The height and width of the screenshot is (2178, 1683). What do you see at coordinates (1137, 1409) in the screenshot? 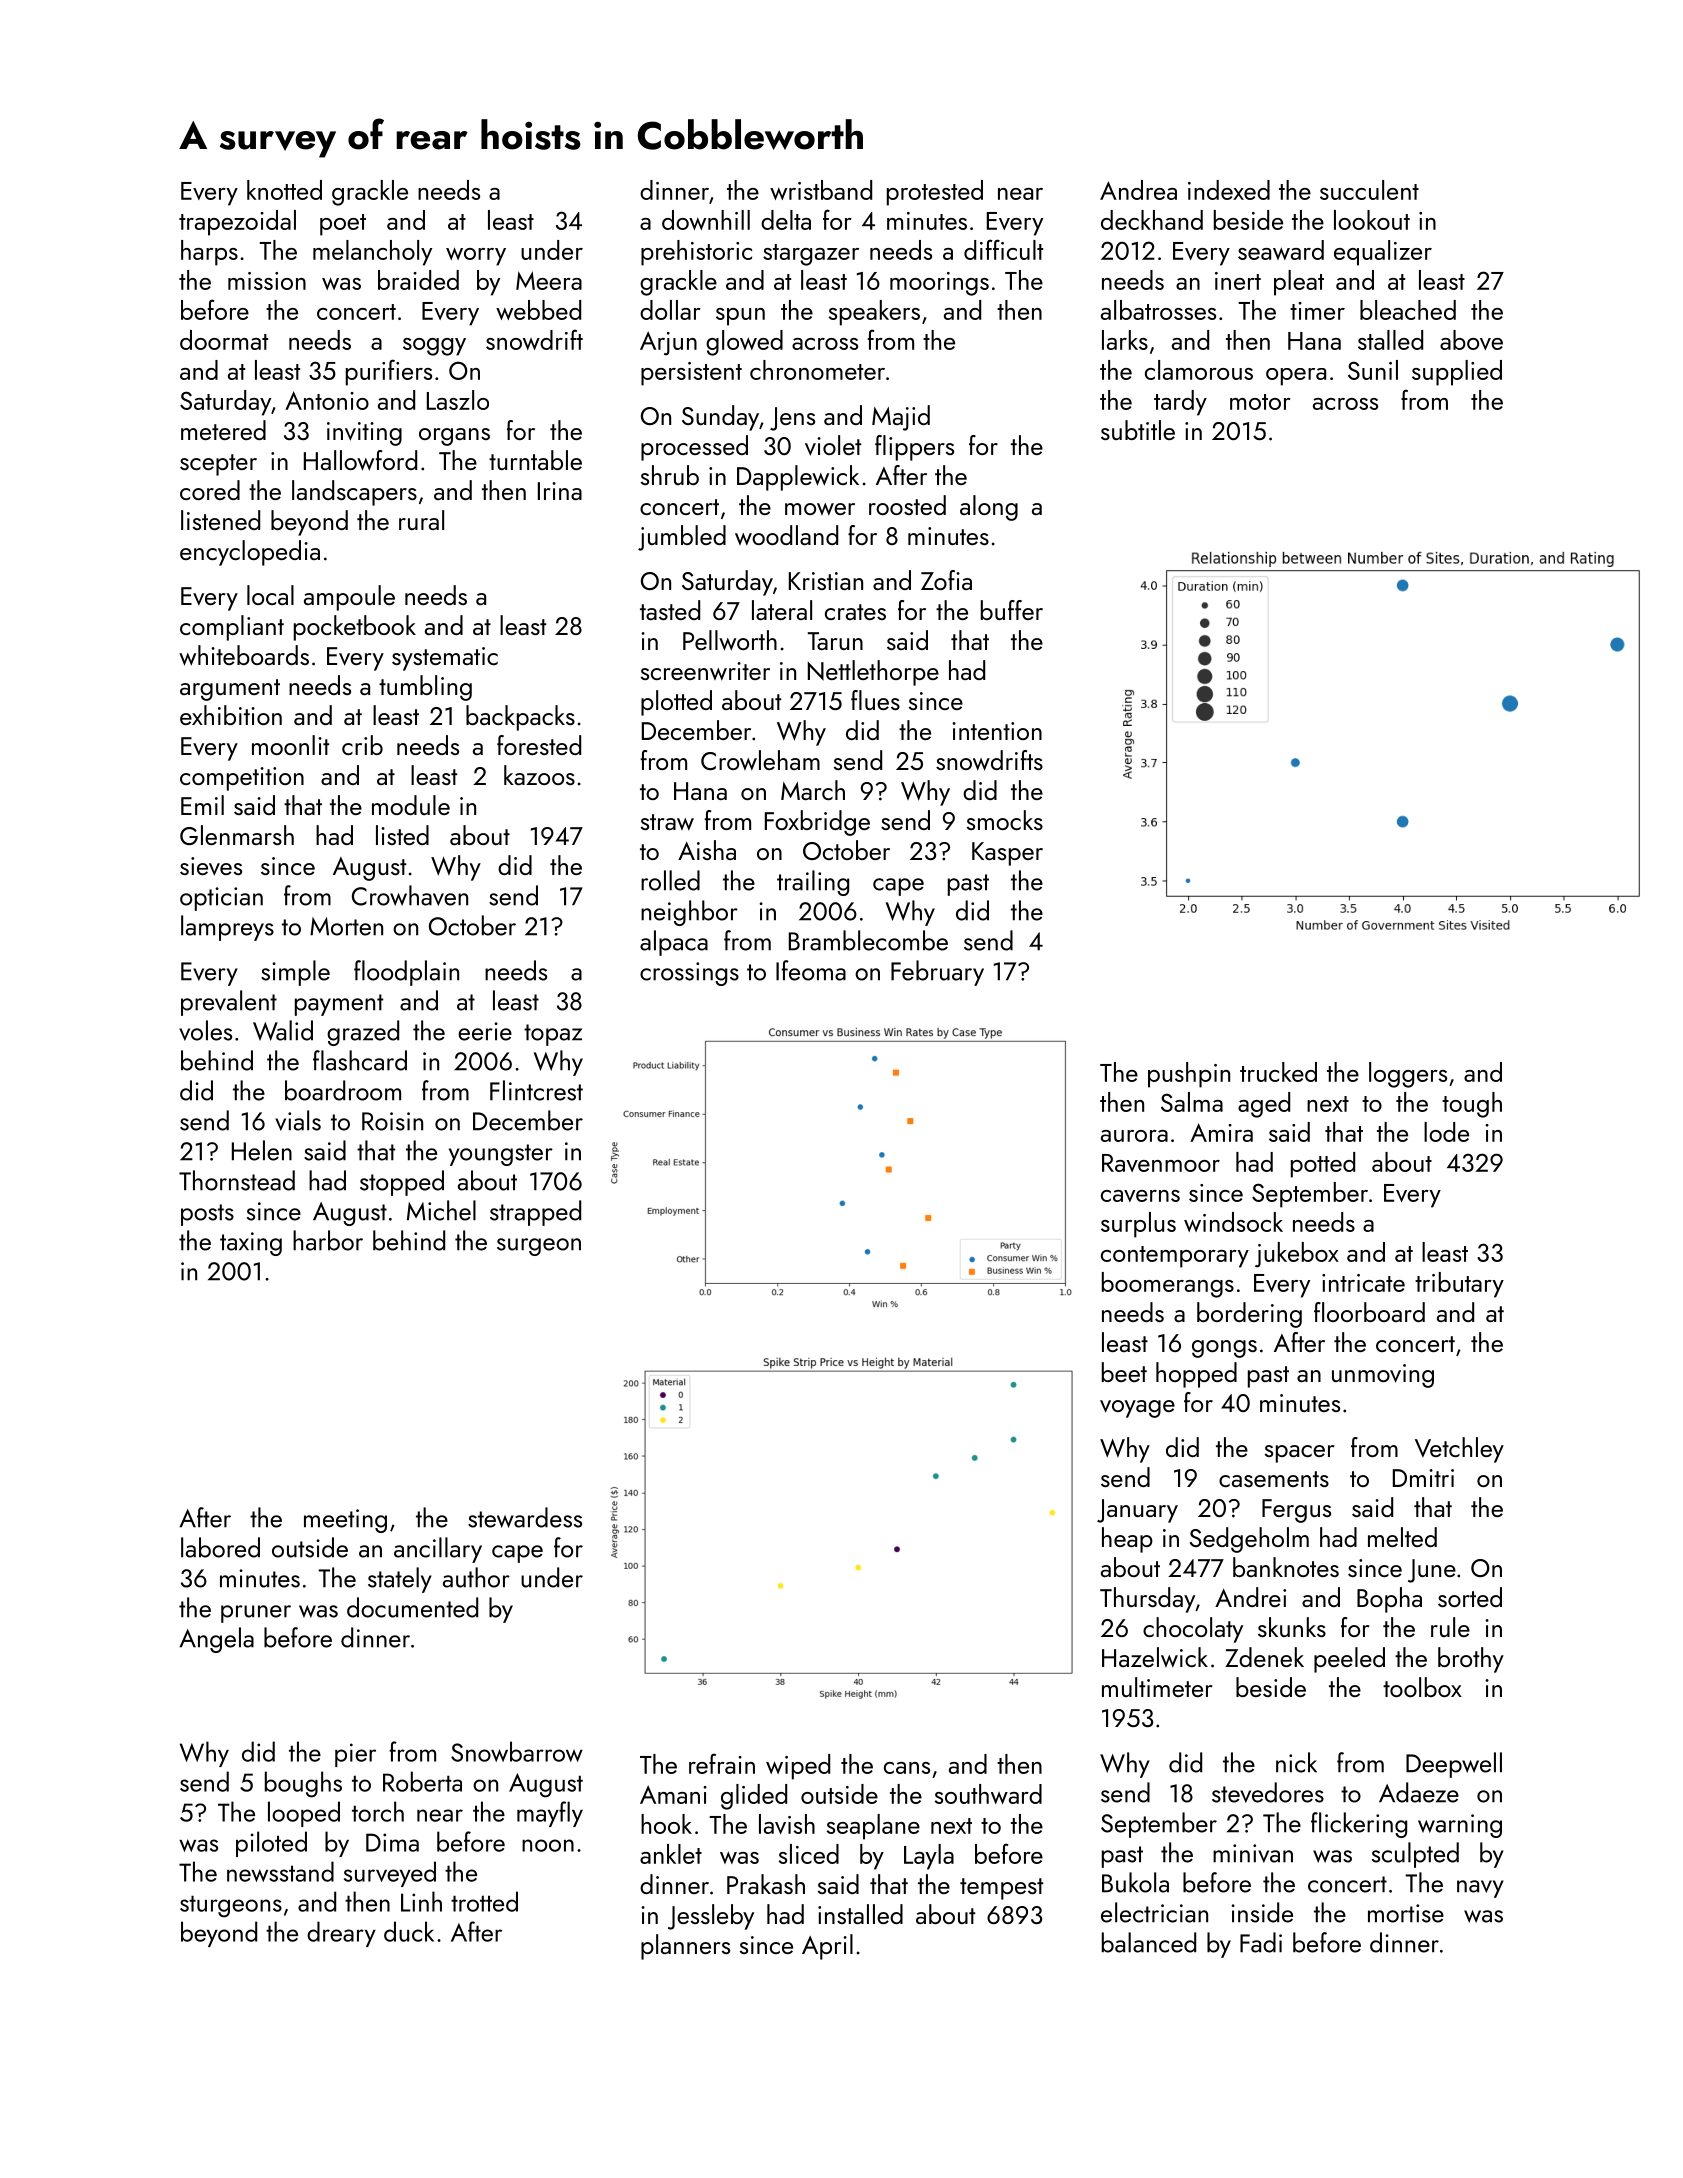
I see `voyage` at bounding box center [1137, 1409].
